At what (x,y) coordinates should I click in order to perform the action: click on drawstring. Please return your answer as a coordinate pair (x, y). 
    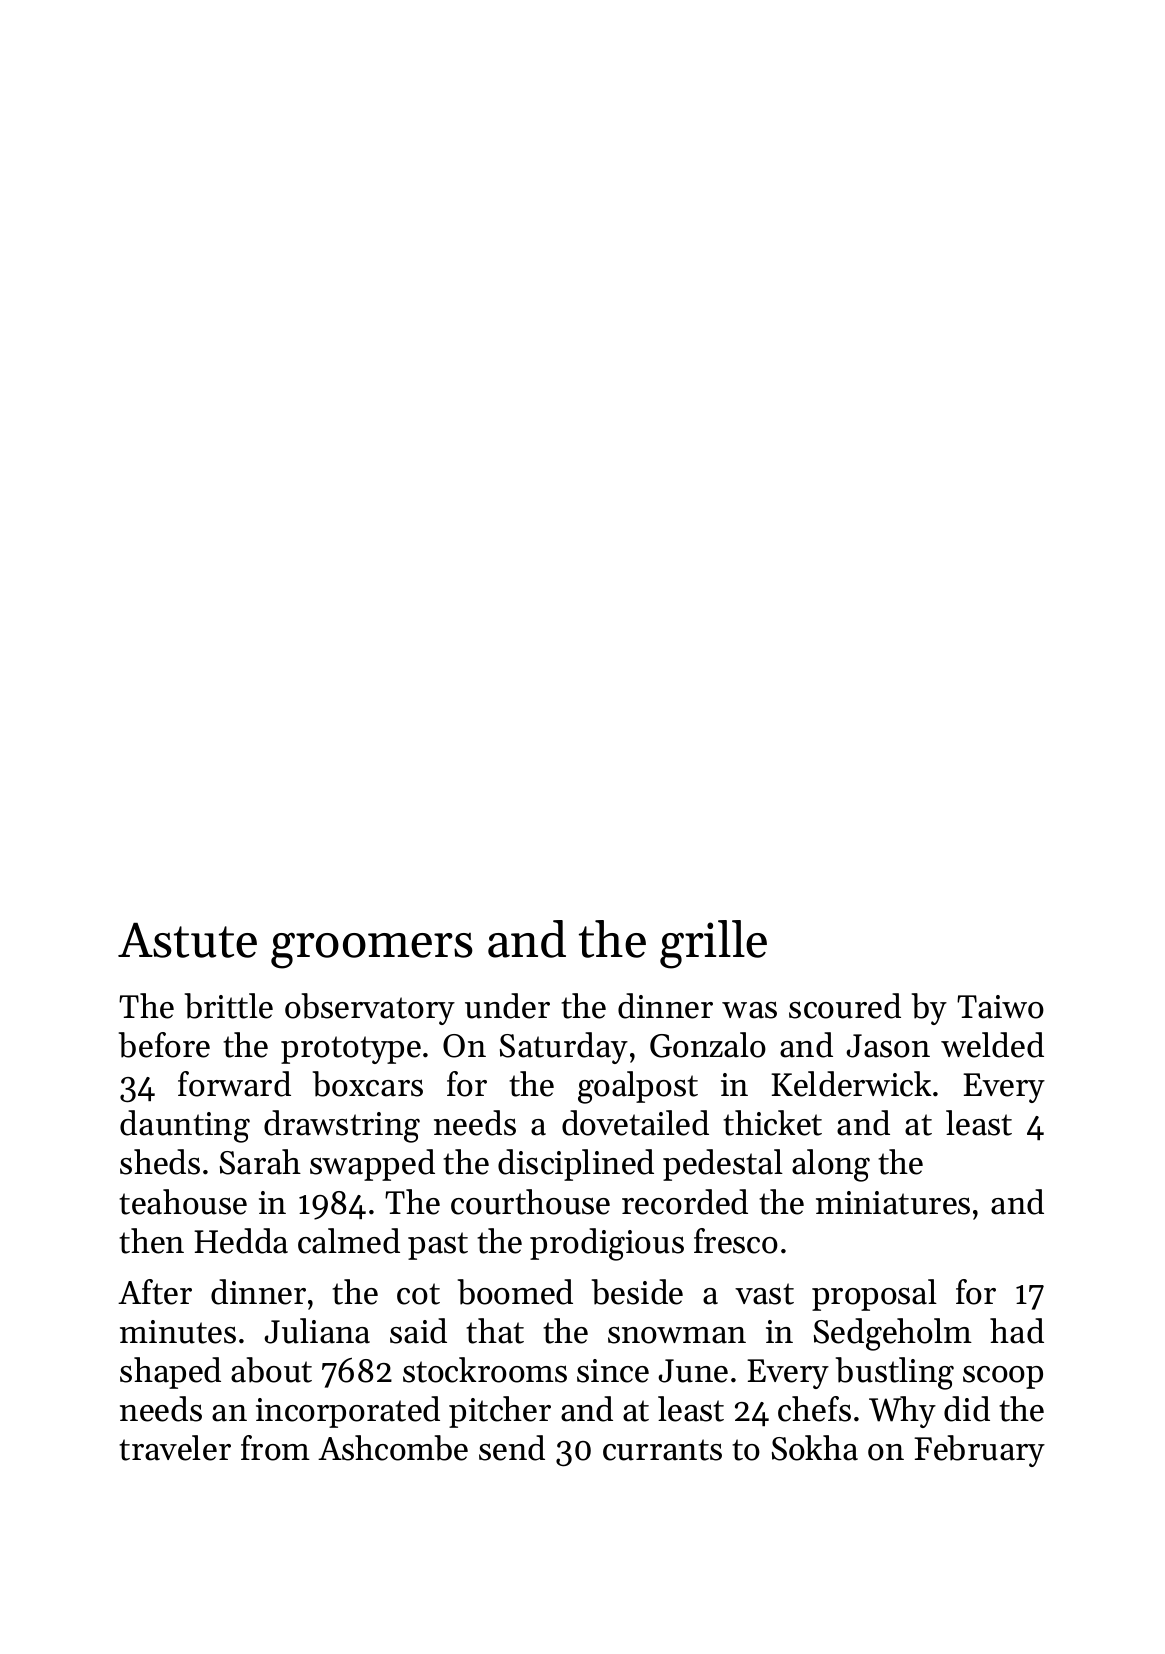
    Looking at the image, I should click on (342, 1126).
